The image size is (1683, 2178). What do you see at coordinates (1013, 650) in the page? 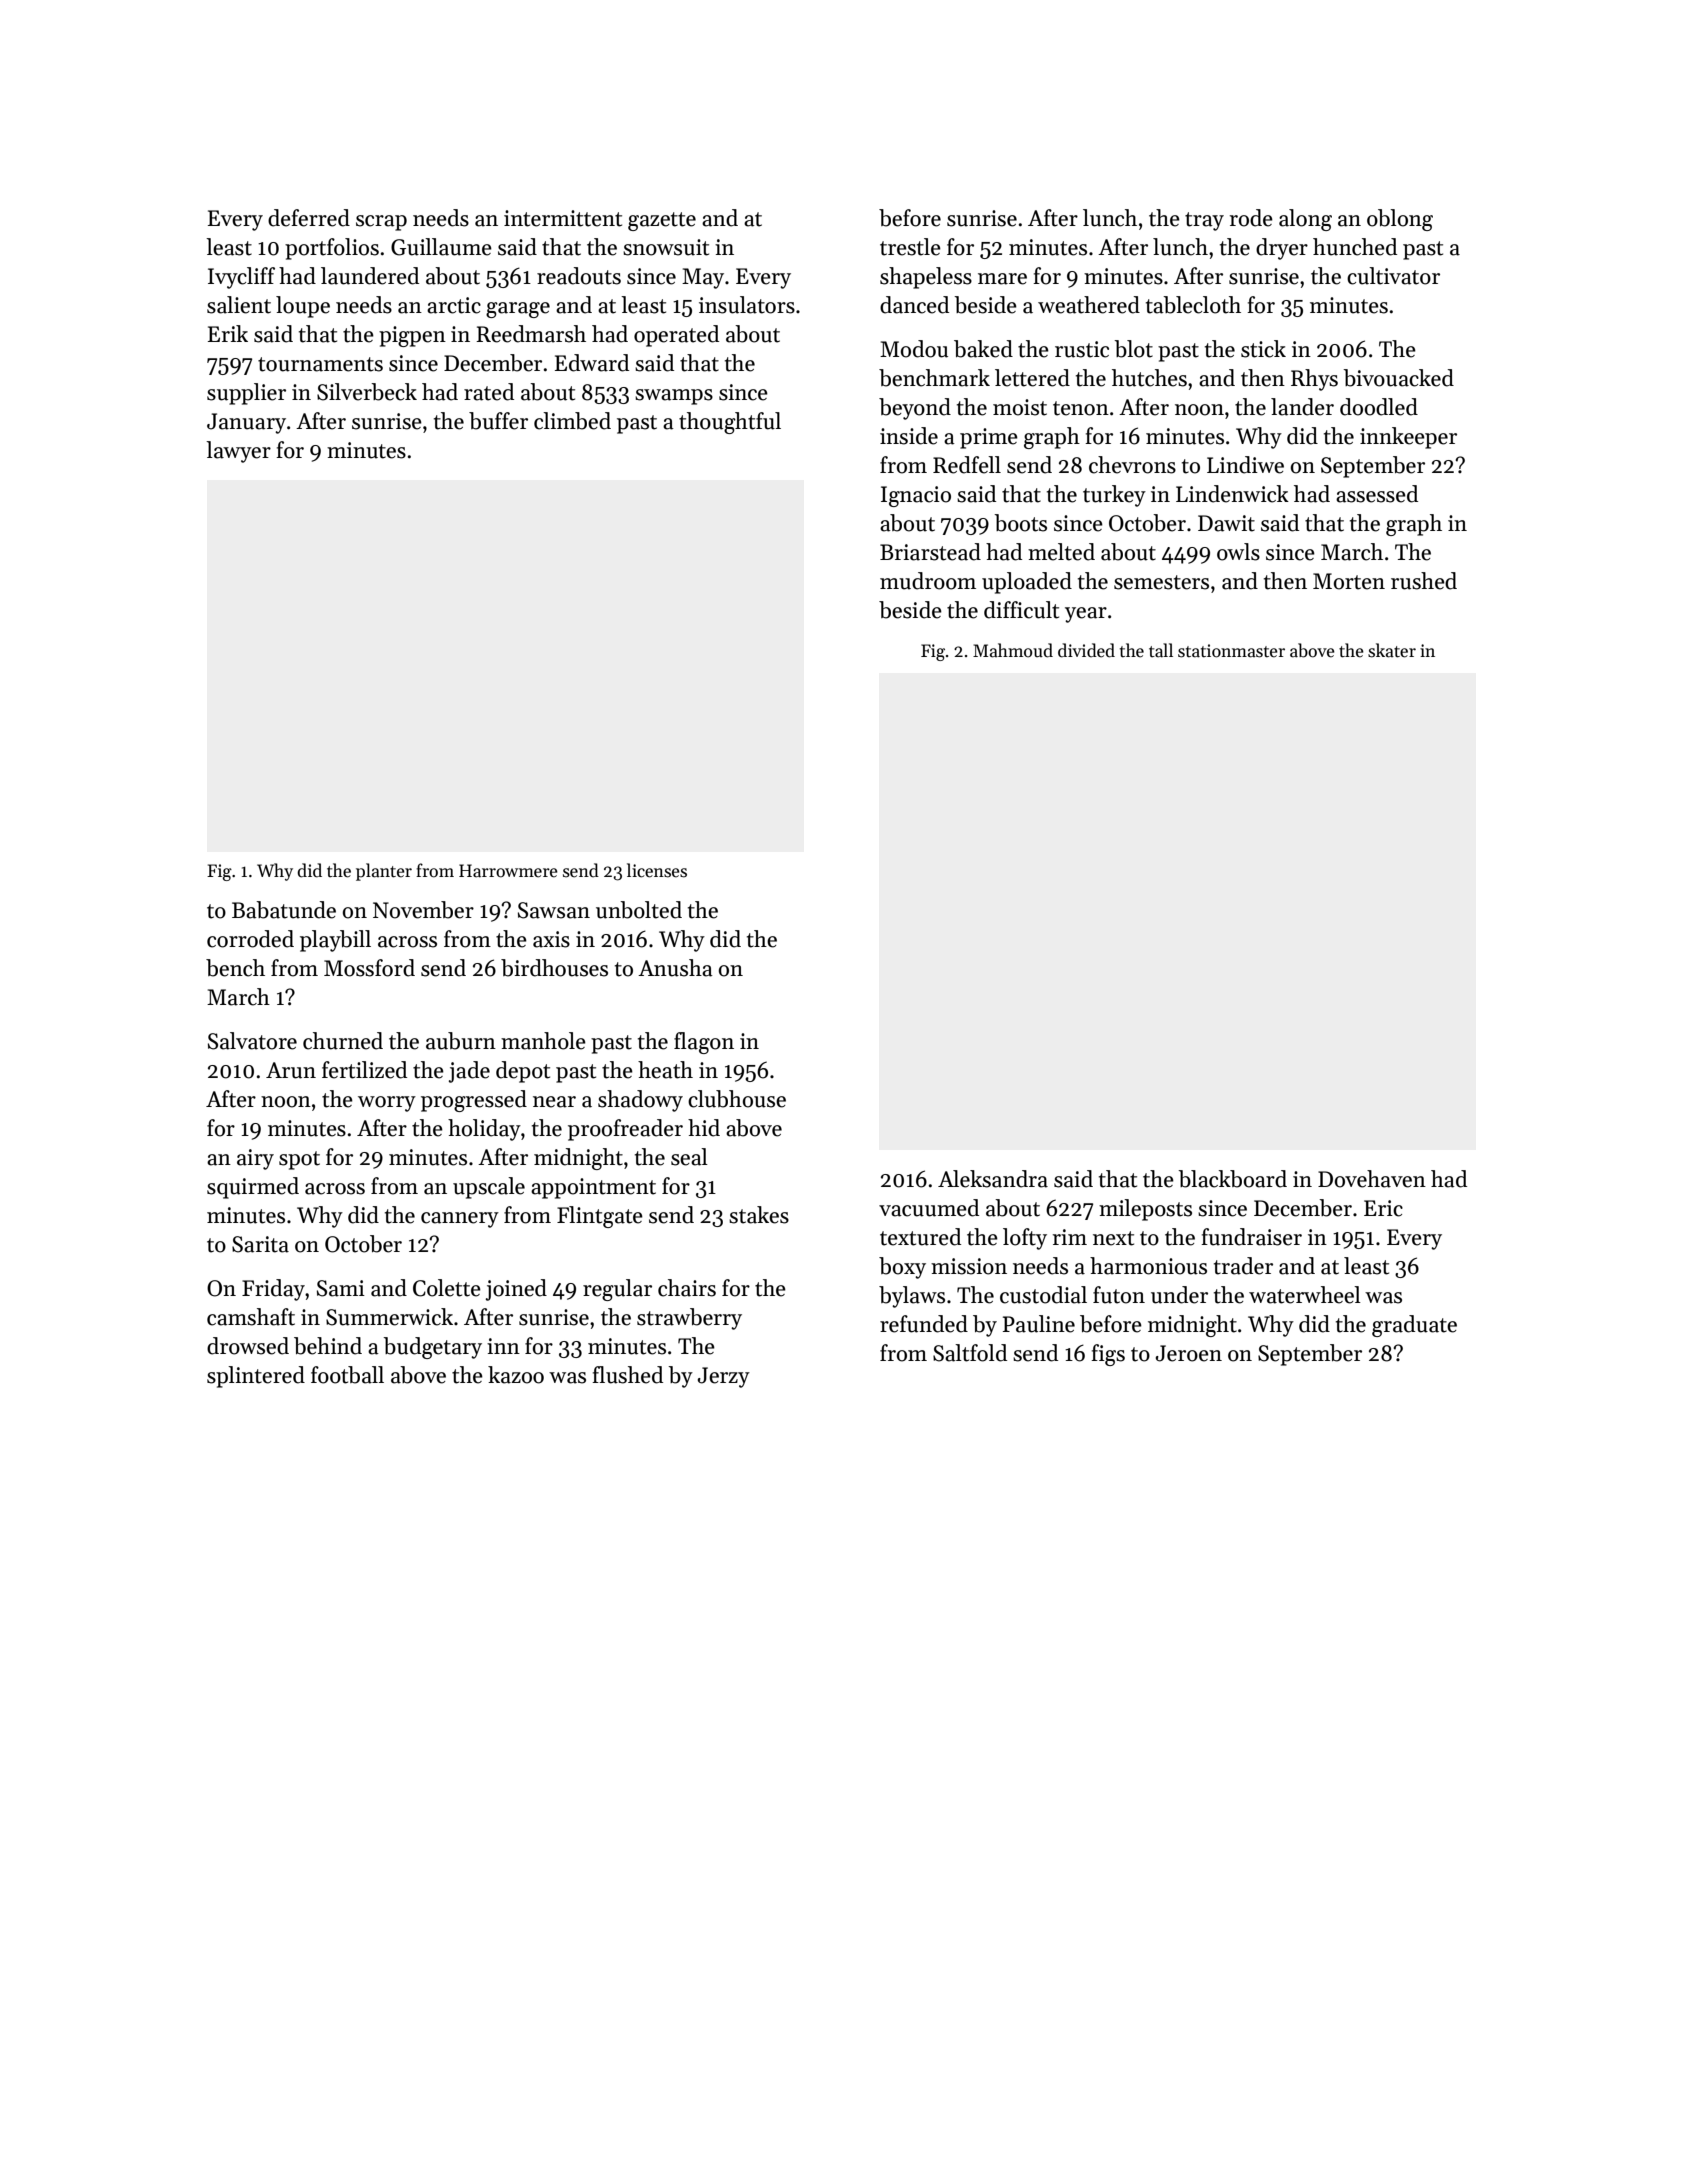
I see `Mahmoud` at bounding box center [1013, 650].
